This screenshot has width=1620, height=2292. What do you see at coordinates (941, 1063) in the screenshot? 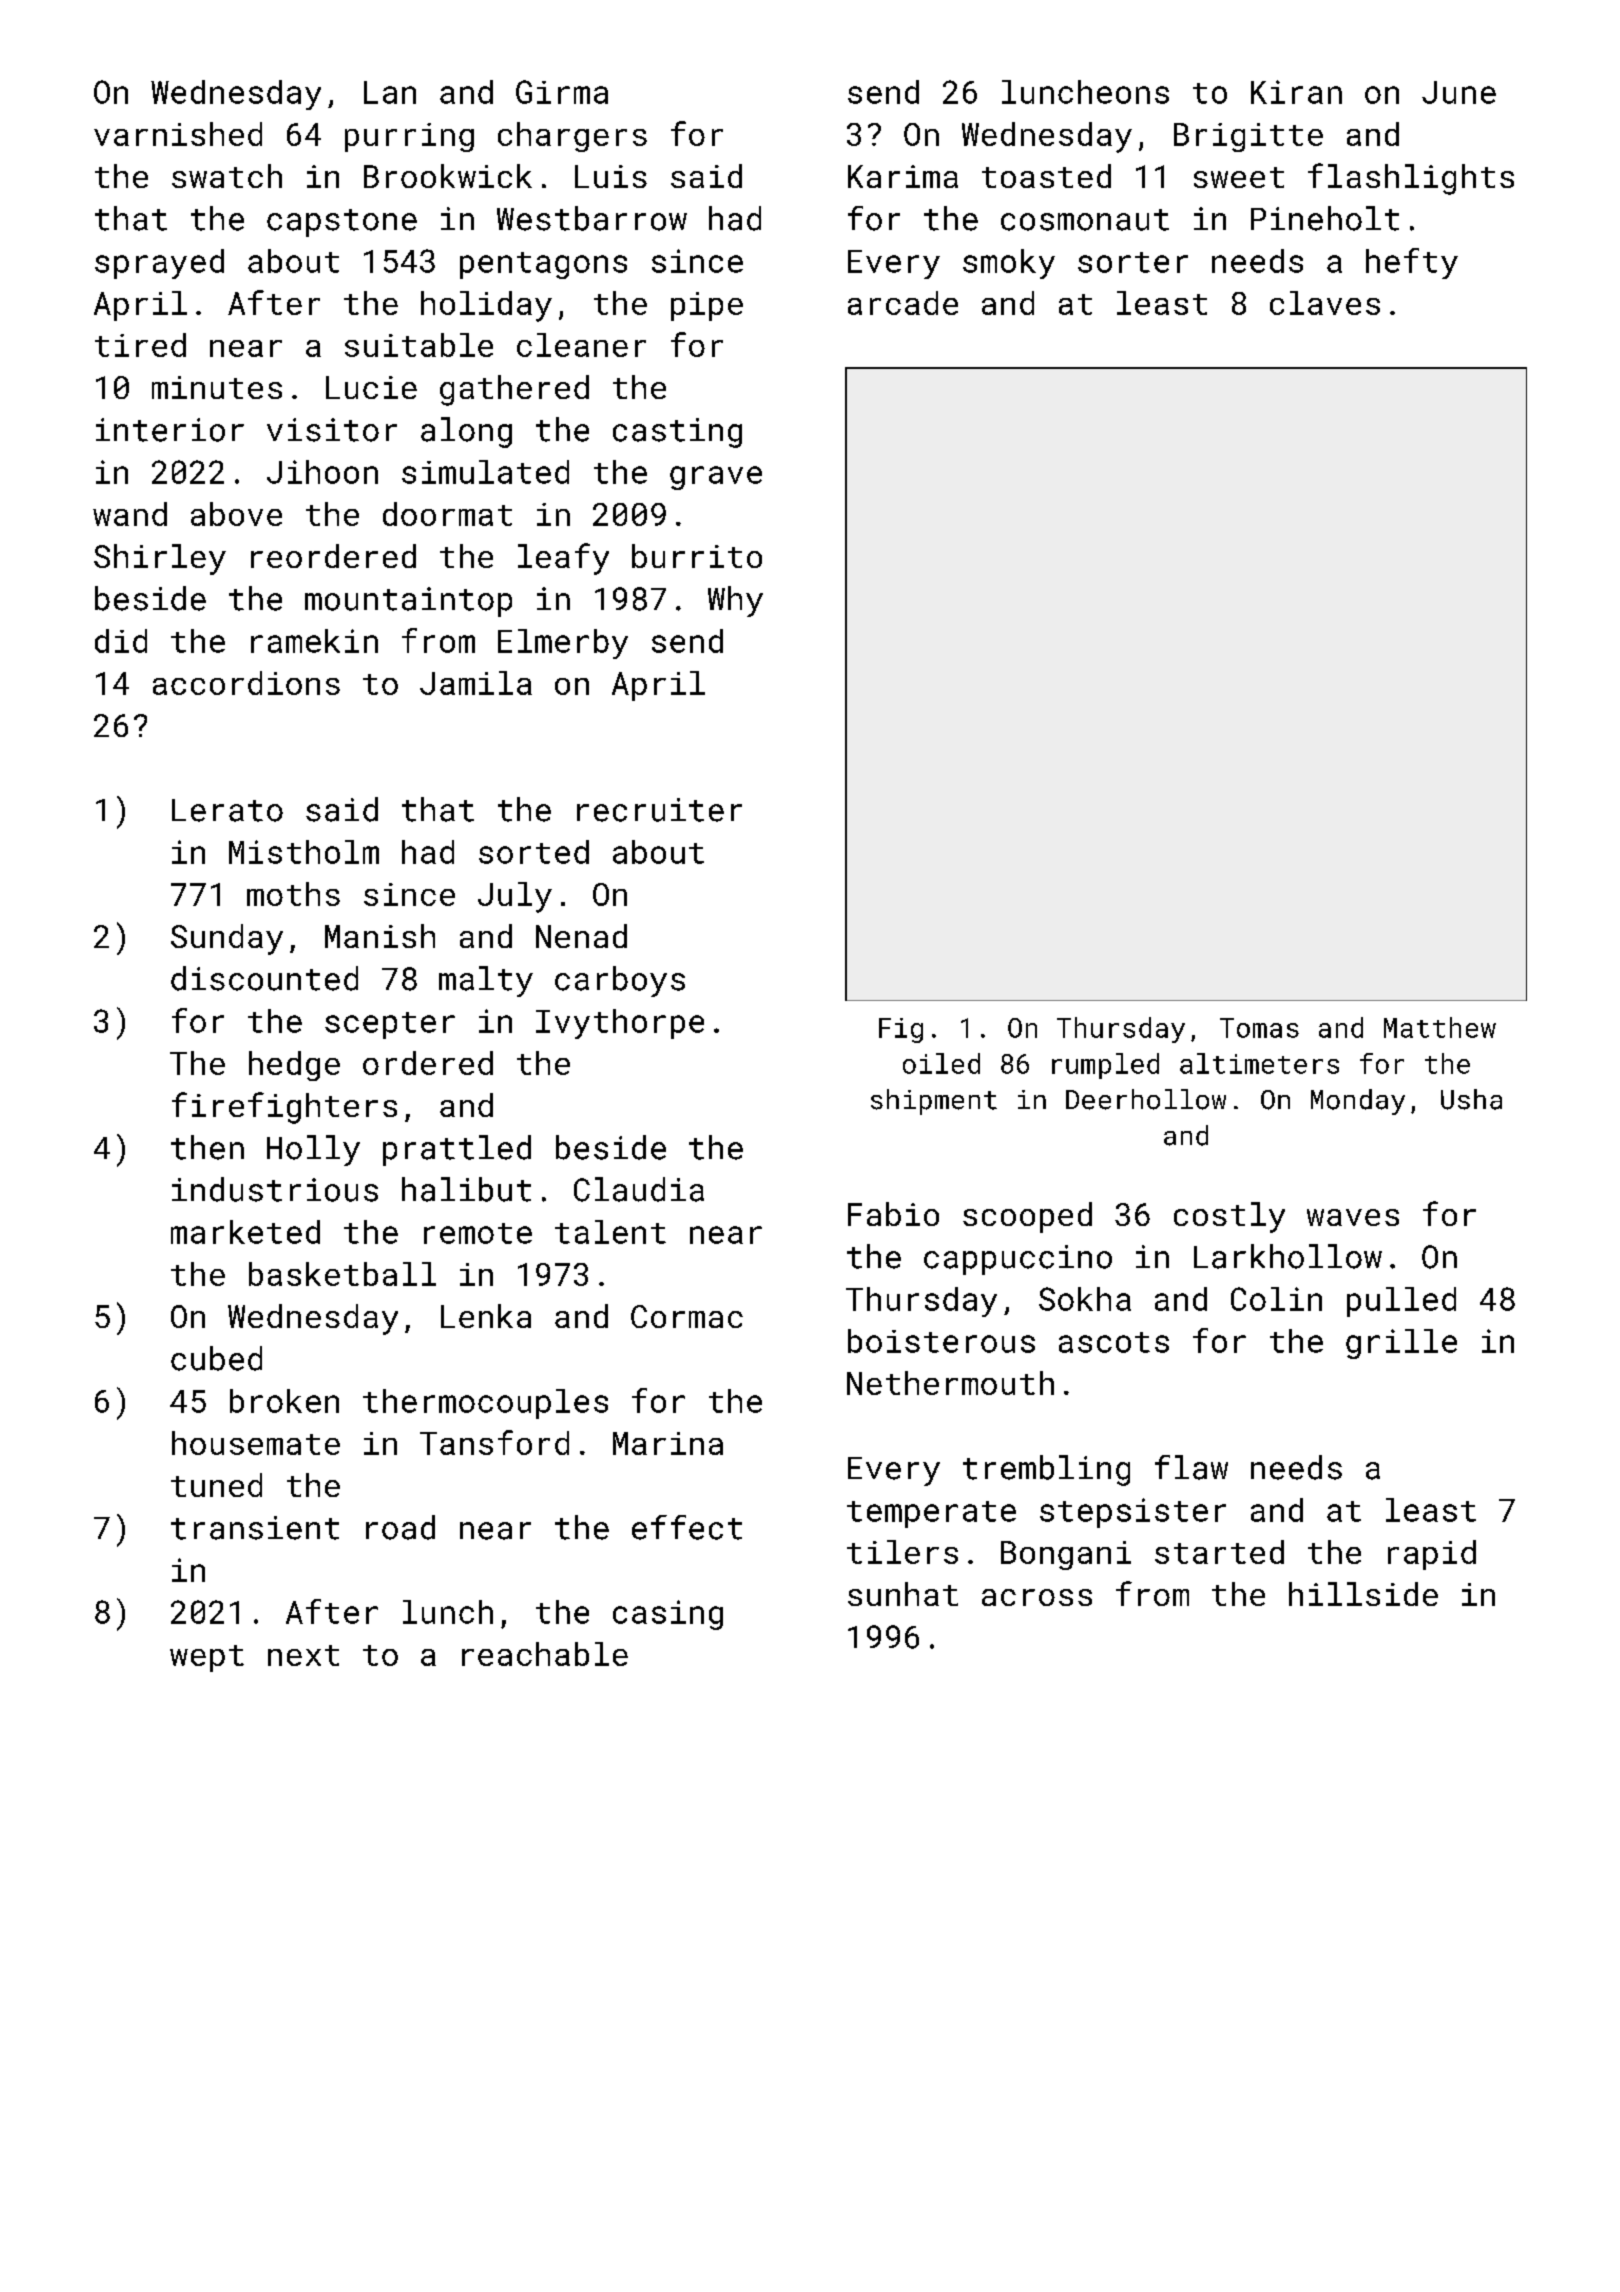
I see `oiled` at bounding box center [941, 1063].
